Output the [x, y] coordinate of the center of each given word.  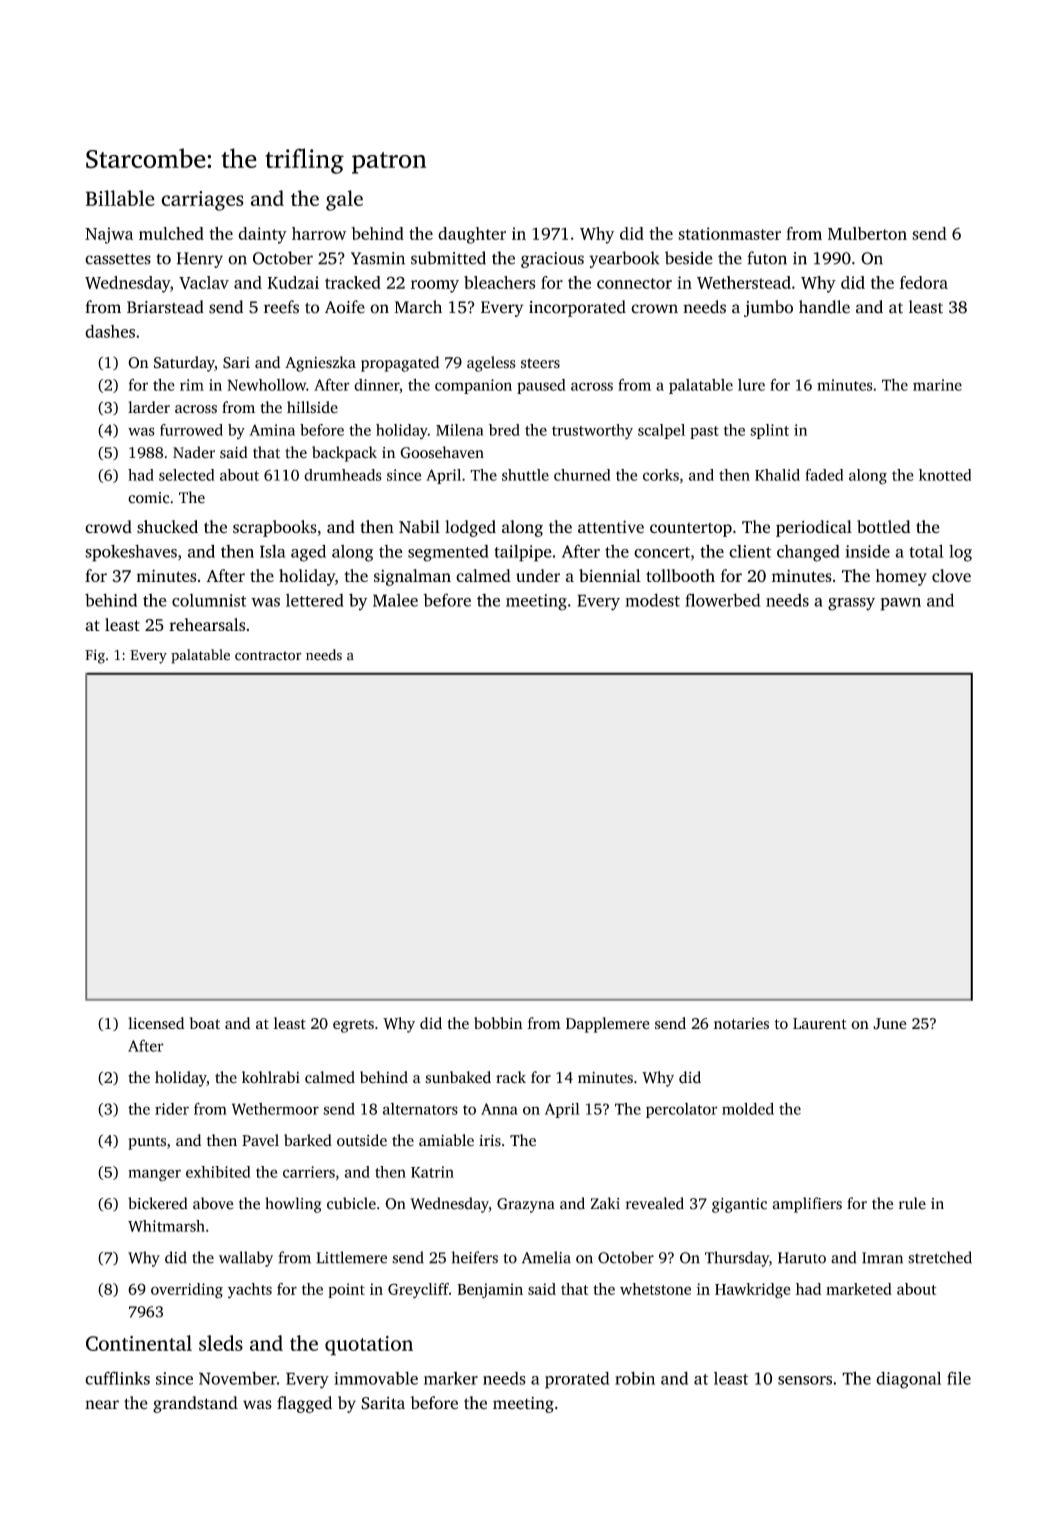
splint [769, 431]
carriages [202, 201]
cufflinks [117, 1378]
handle [824, 307]
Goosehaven [442, 452]
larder [149, 407]
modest [652, 600]
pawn [900, 604]
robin [635, 1378]
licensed [156, 1023]
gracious [552, 260]
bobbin [498, 1023]
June [889, 1024]
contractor [268, 656]
